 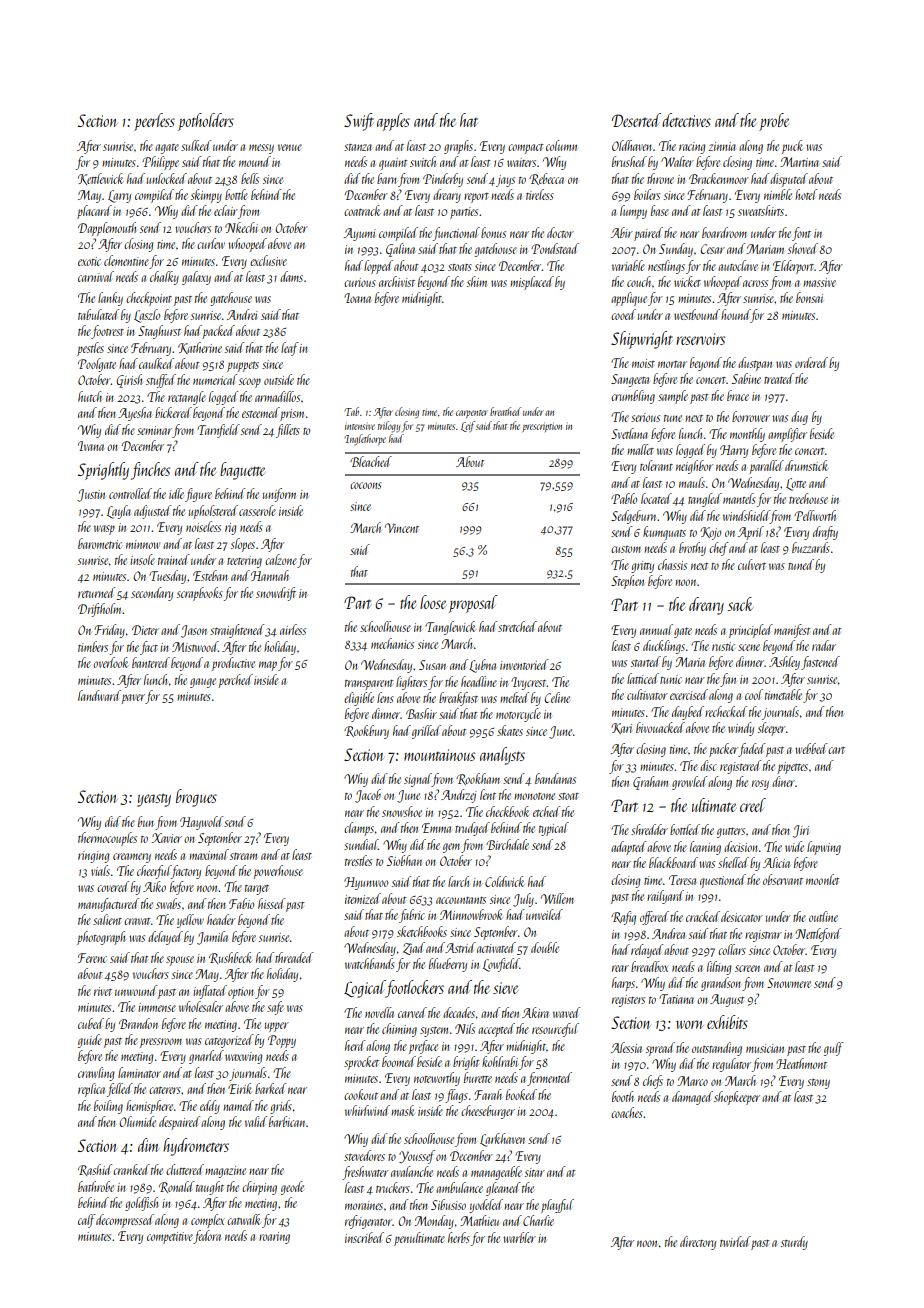 I want to click on Rookham, so click(x=478, y=779).
